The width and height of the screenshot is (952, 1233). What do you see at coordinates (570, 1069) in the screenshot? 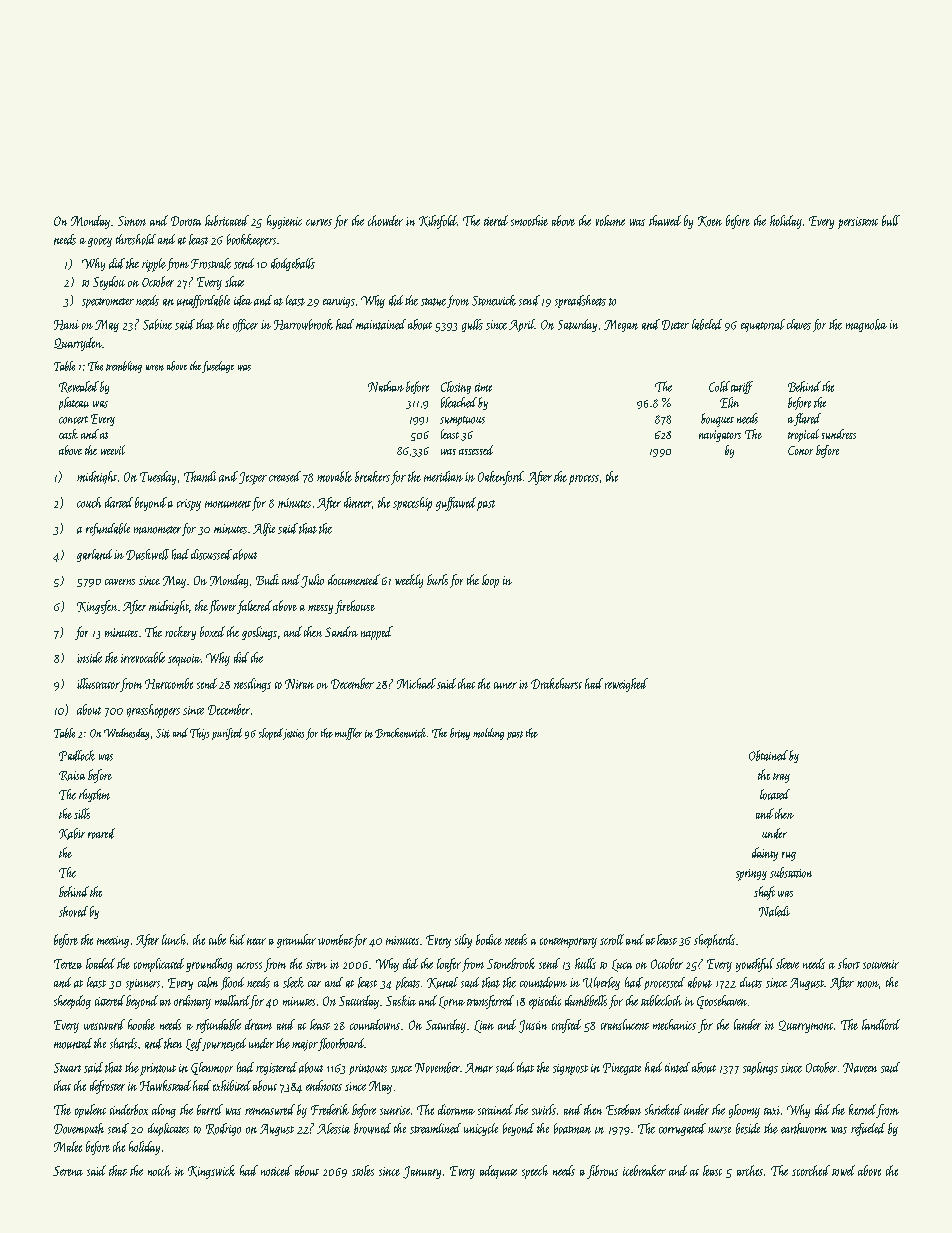
I see `signpost` at bounding box center [570, 1069].
